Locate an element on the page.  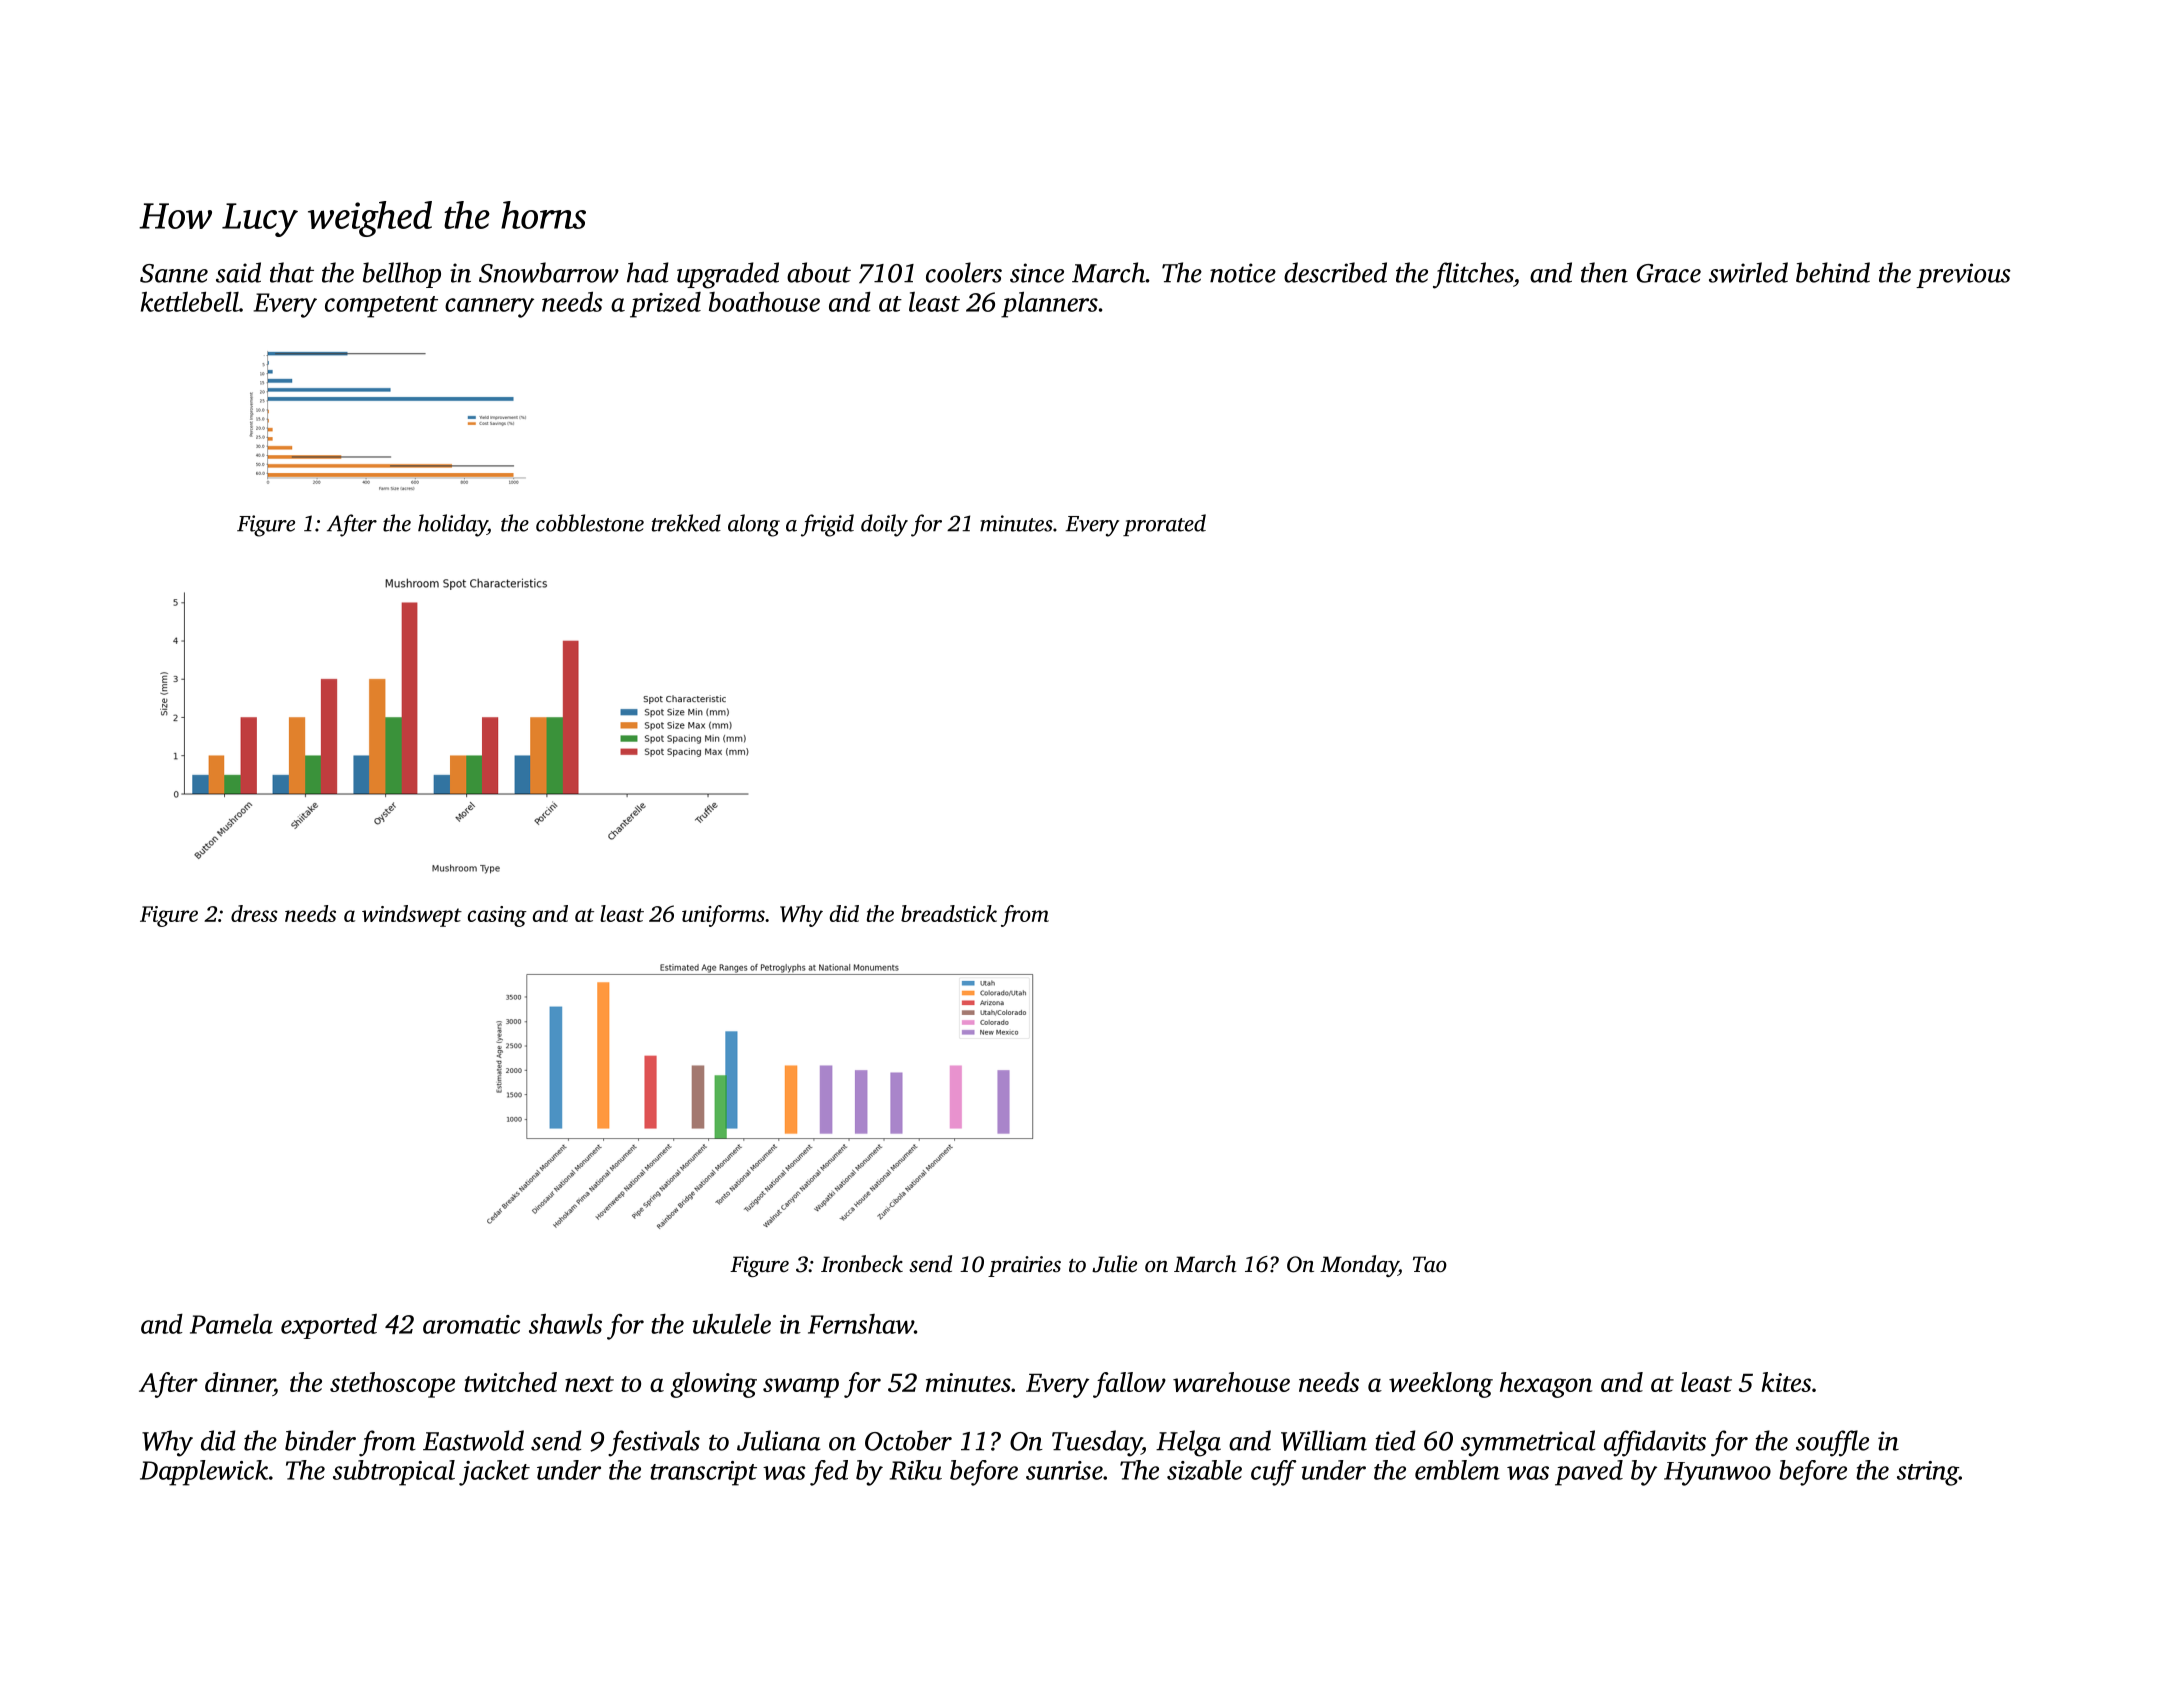
Pamela is located at coordinates (231, 1324).
